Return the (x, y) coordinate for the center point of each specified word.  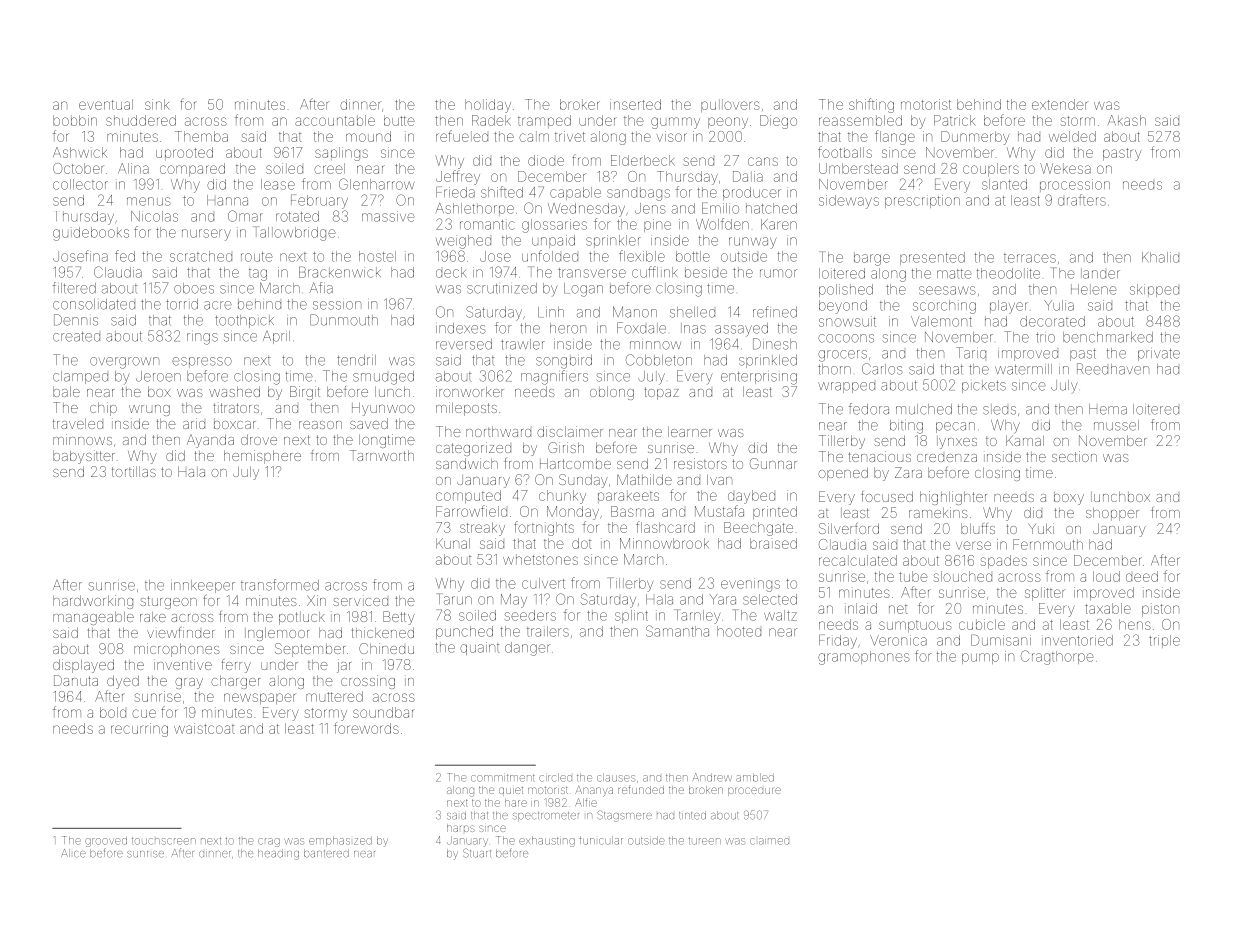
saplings (341, 154)
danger (527, 649)
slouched (962, 576)
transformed (280, 585)
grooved (106, 841)
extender (1059, 104)
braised (773, 543)
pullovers (730, 105)
